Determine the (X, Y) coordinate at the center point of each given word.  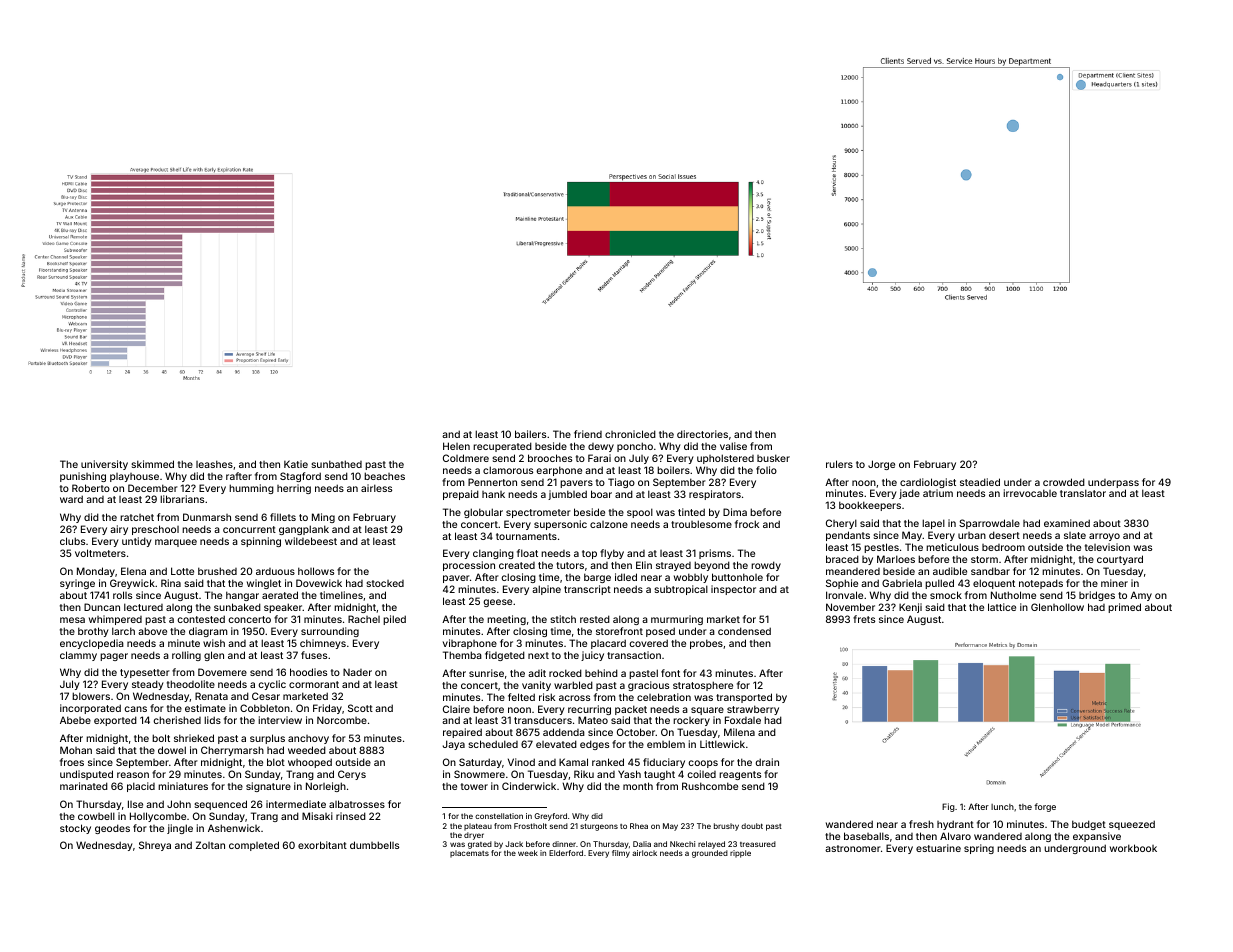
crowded (1064, 482)
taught (659, 775)
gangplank (304, 530)
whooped (310, 763)
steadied (980, 482)
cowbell (96, 816)
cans (135, 709)
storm (984, 559)
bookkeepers (870, 506)
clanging (493, 554)
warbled (573, 685)
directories (702, 434)
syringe (77, 584)
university (104, 465)
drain (767, 762)
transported (744, 698)
